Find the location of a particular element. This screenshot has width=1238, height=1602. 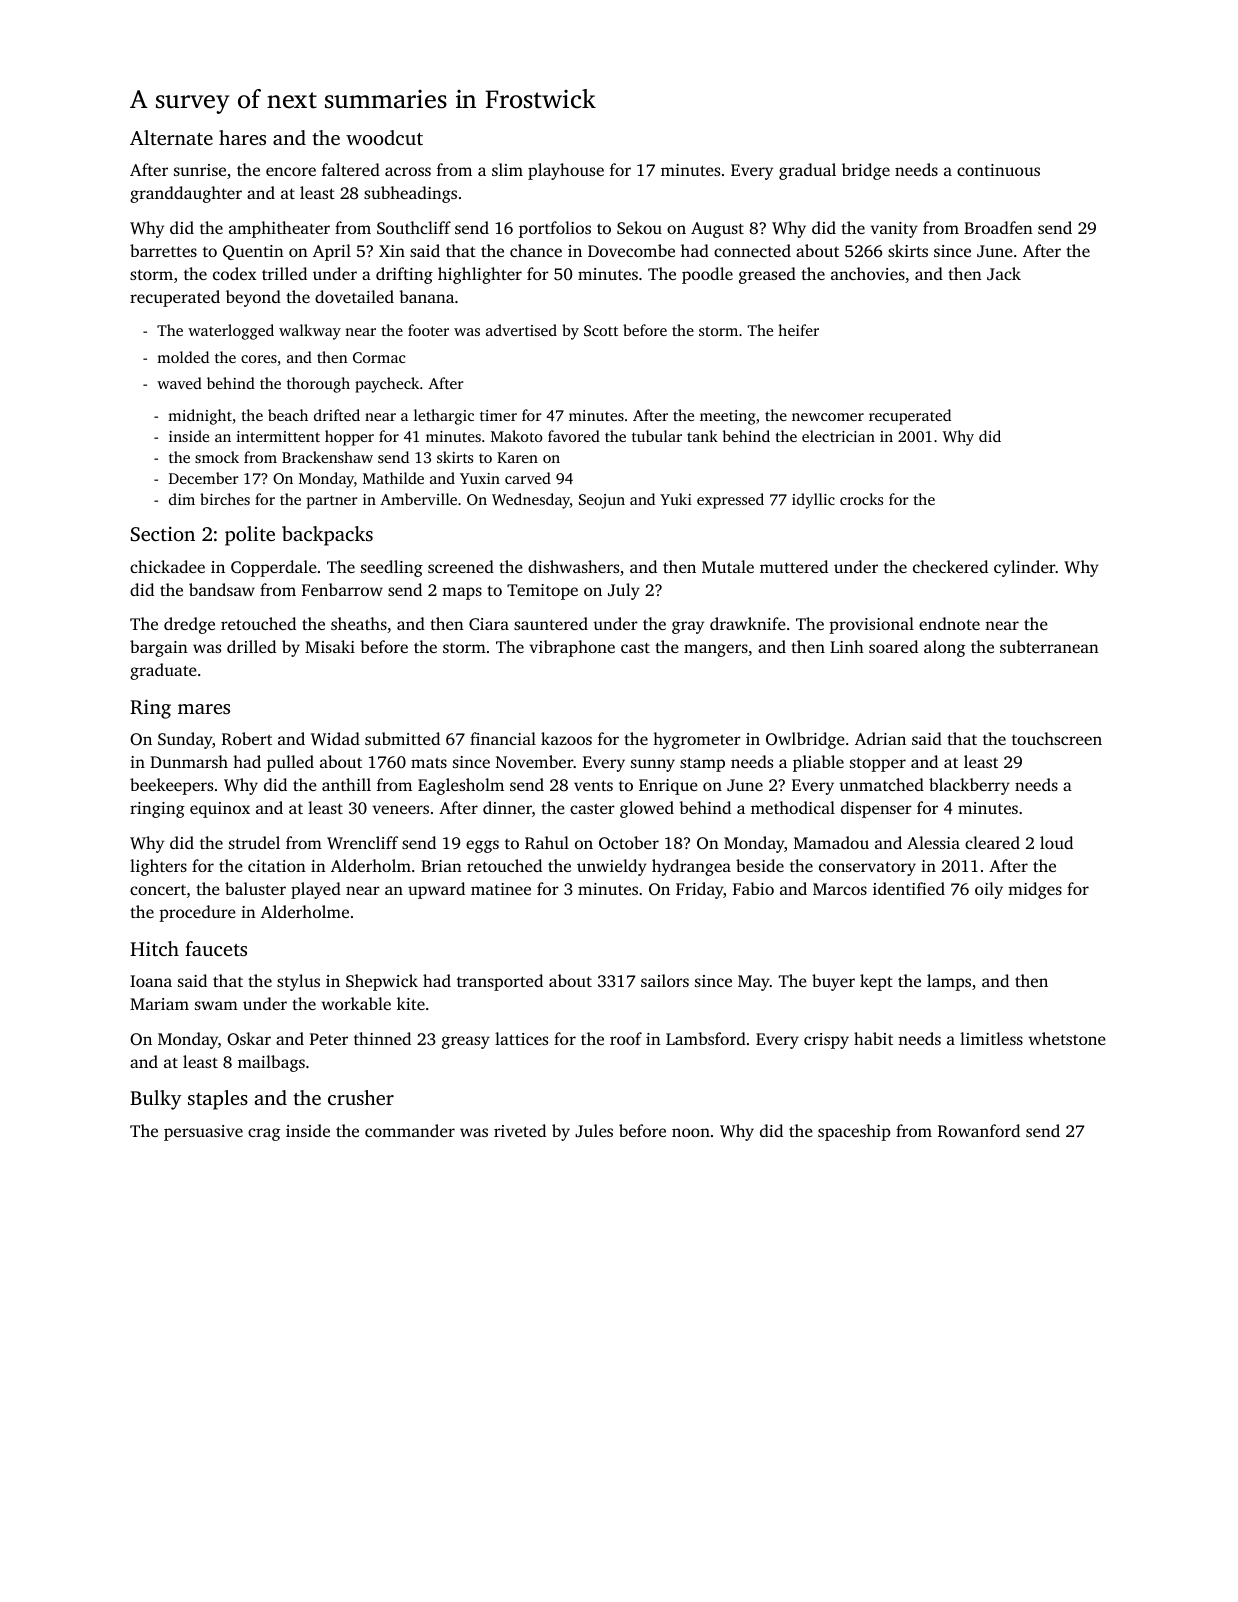

commander is located at coordinates (410, 1130).
